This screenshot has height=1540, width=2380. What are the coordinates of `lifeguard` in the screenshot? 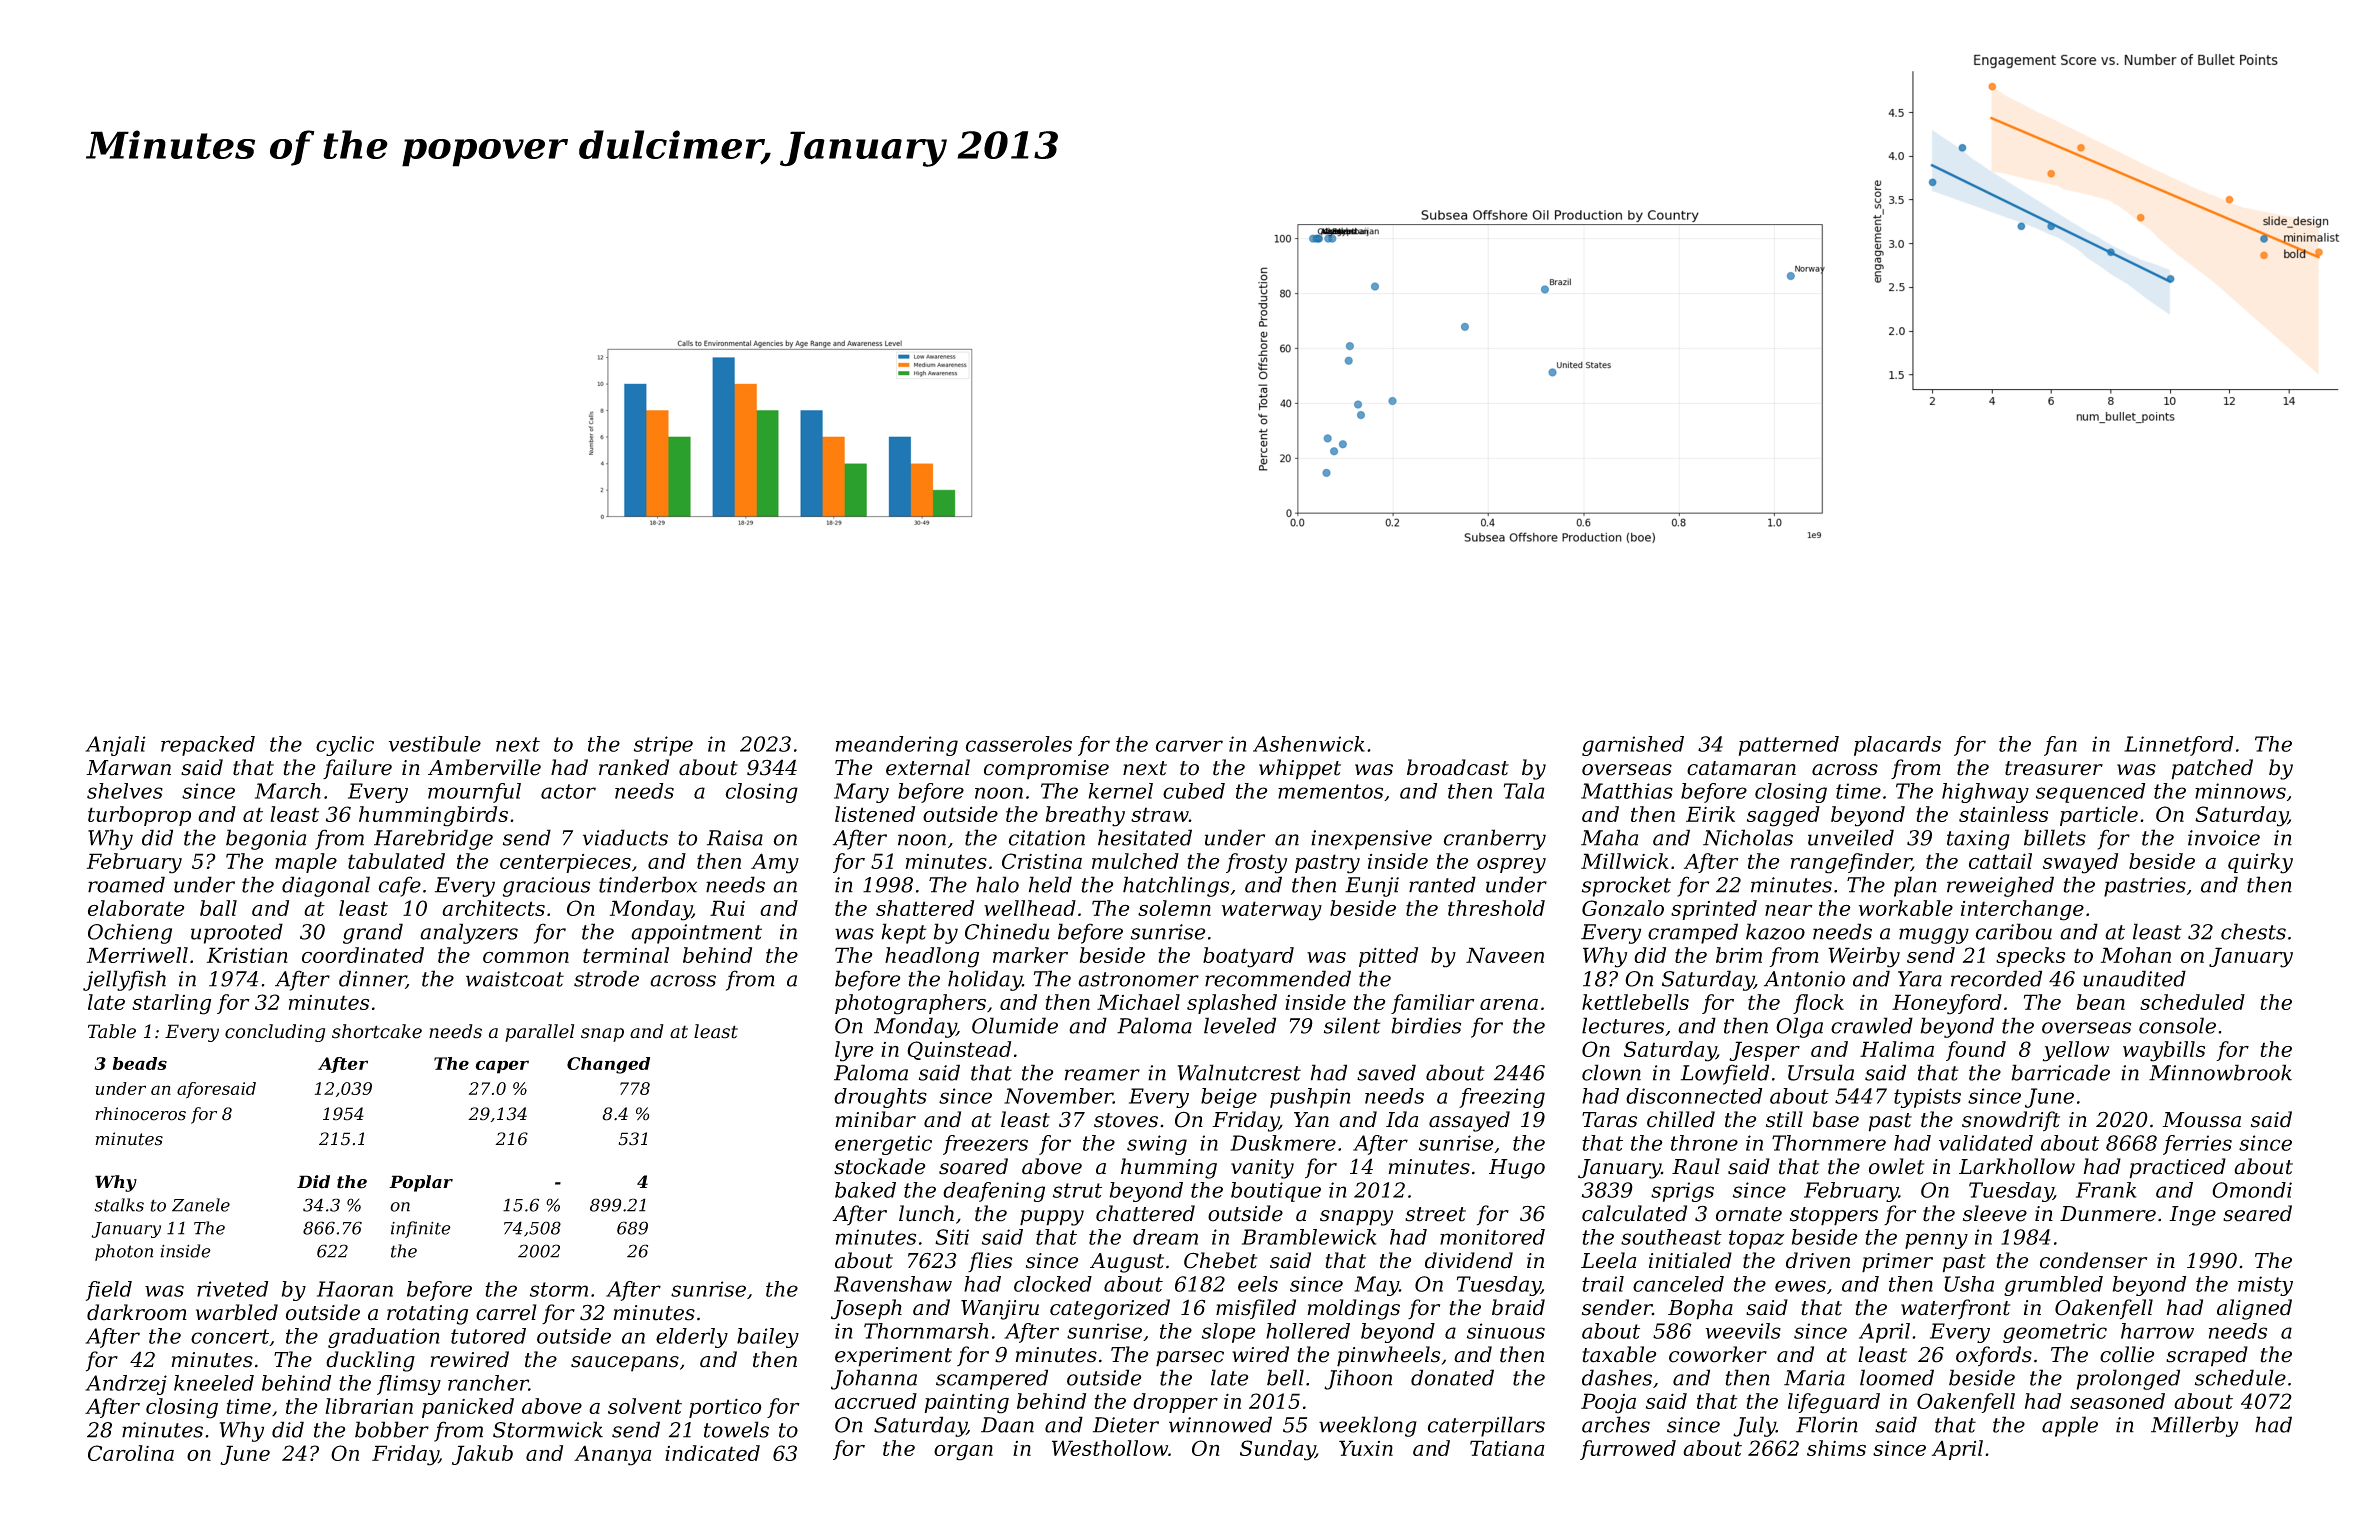 It's located at (1834, 1403).
